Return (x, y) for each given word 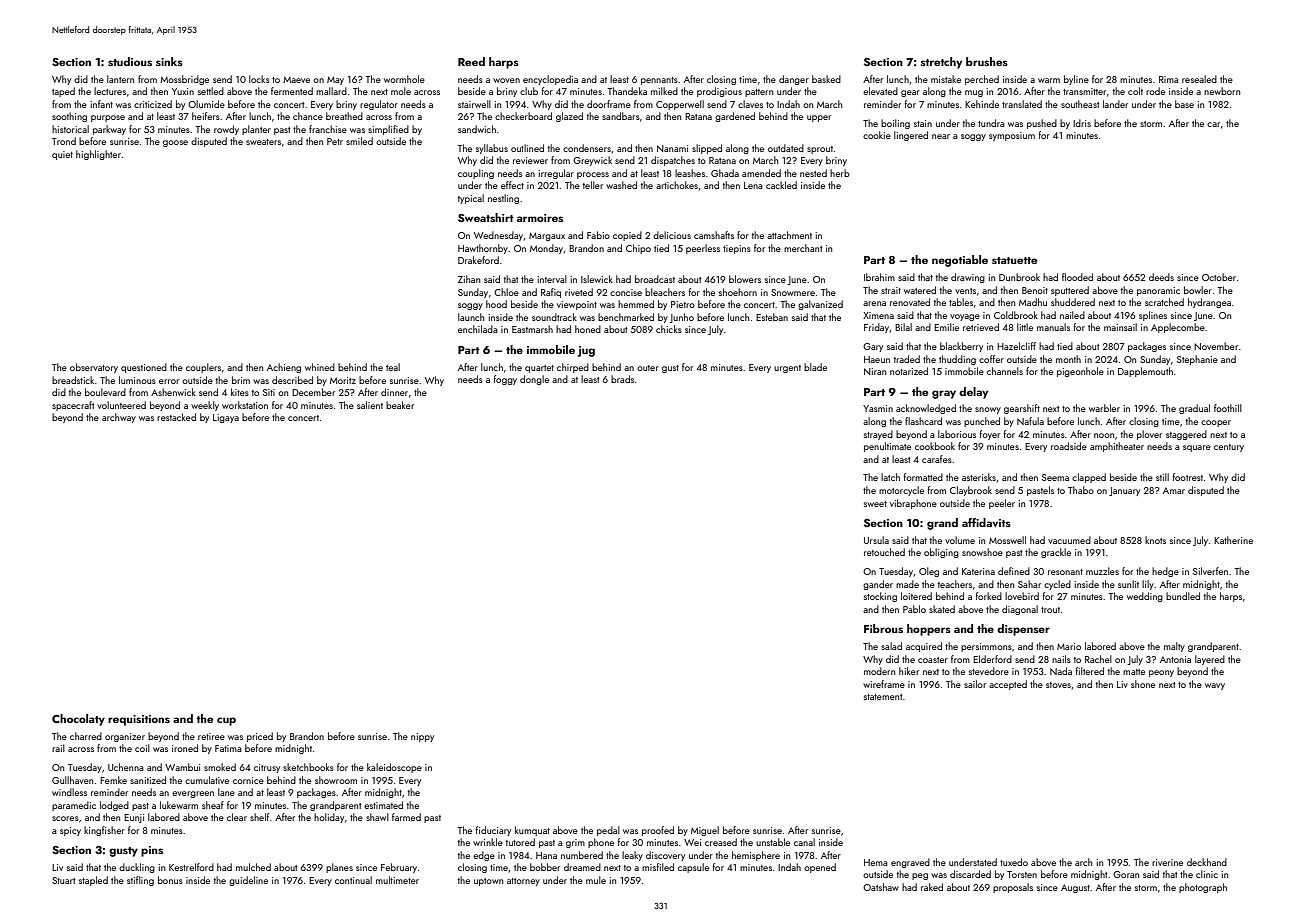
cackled (781, 185)
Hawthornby (483, 249)
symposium (1012, 136)
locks (259, 79)
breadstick (73, 380)
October (1219, 277)
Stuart (63, 880)
